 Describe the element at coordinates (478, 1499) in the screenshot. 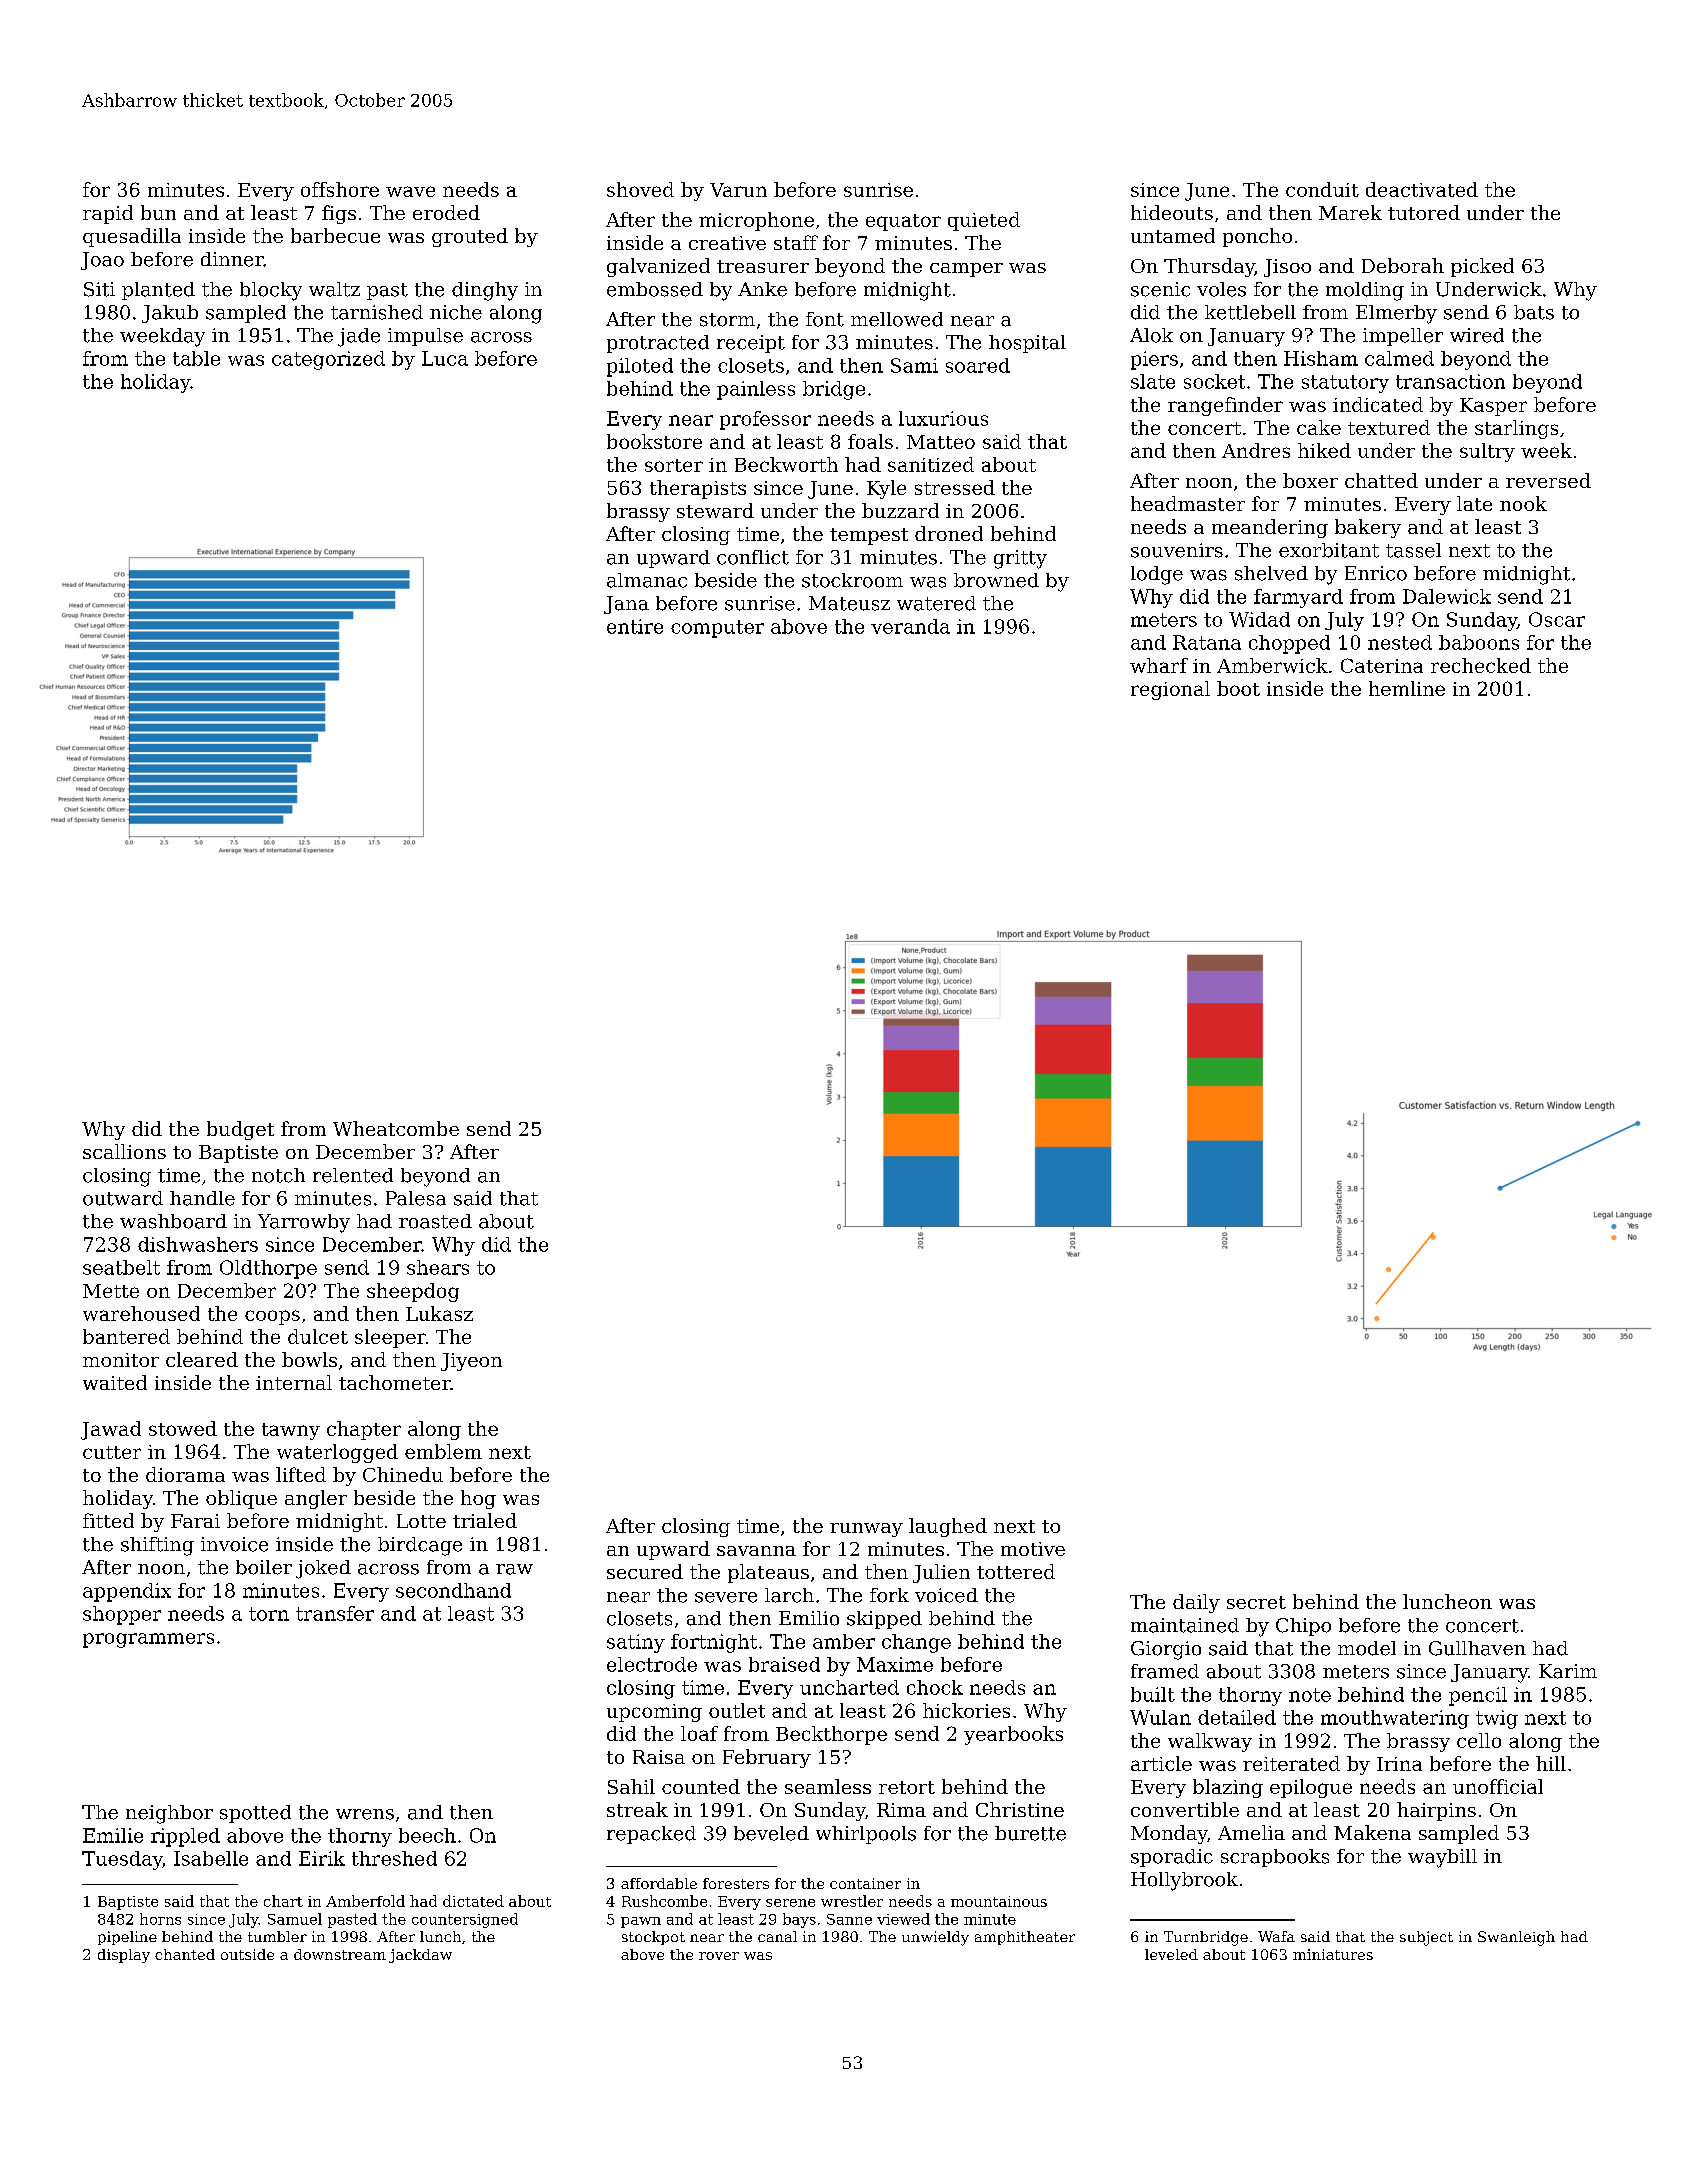

I see `hog` at that location.
